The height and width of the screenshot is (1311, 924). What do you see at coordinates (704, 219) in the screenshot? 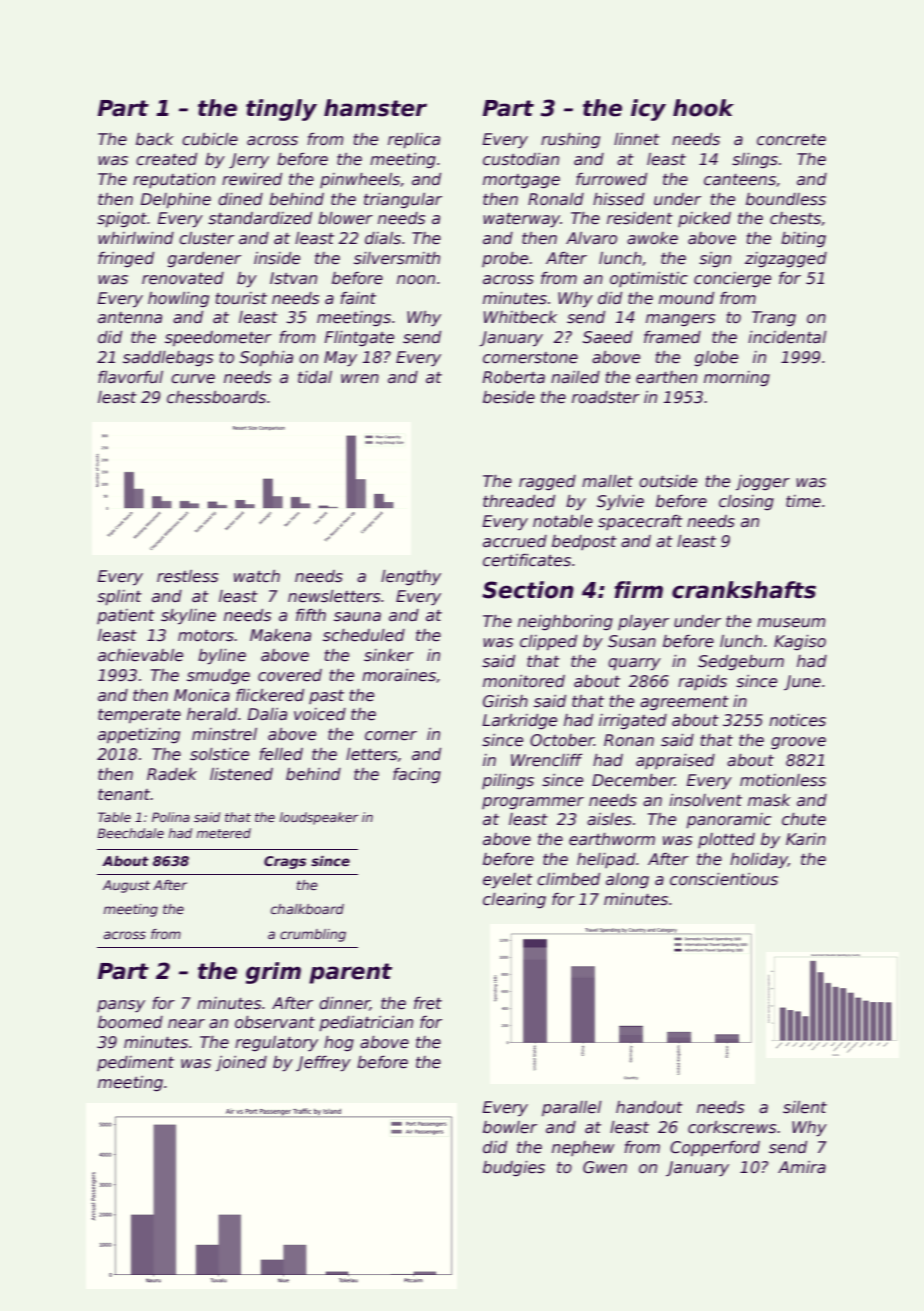
I see `picked` at bounding box center [704, 219].
